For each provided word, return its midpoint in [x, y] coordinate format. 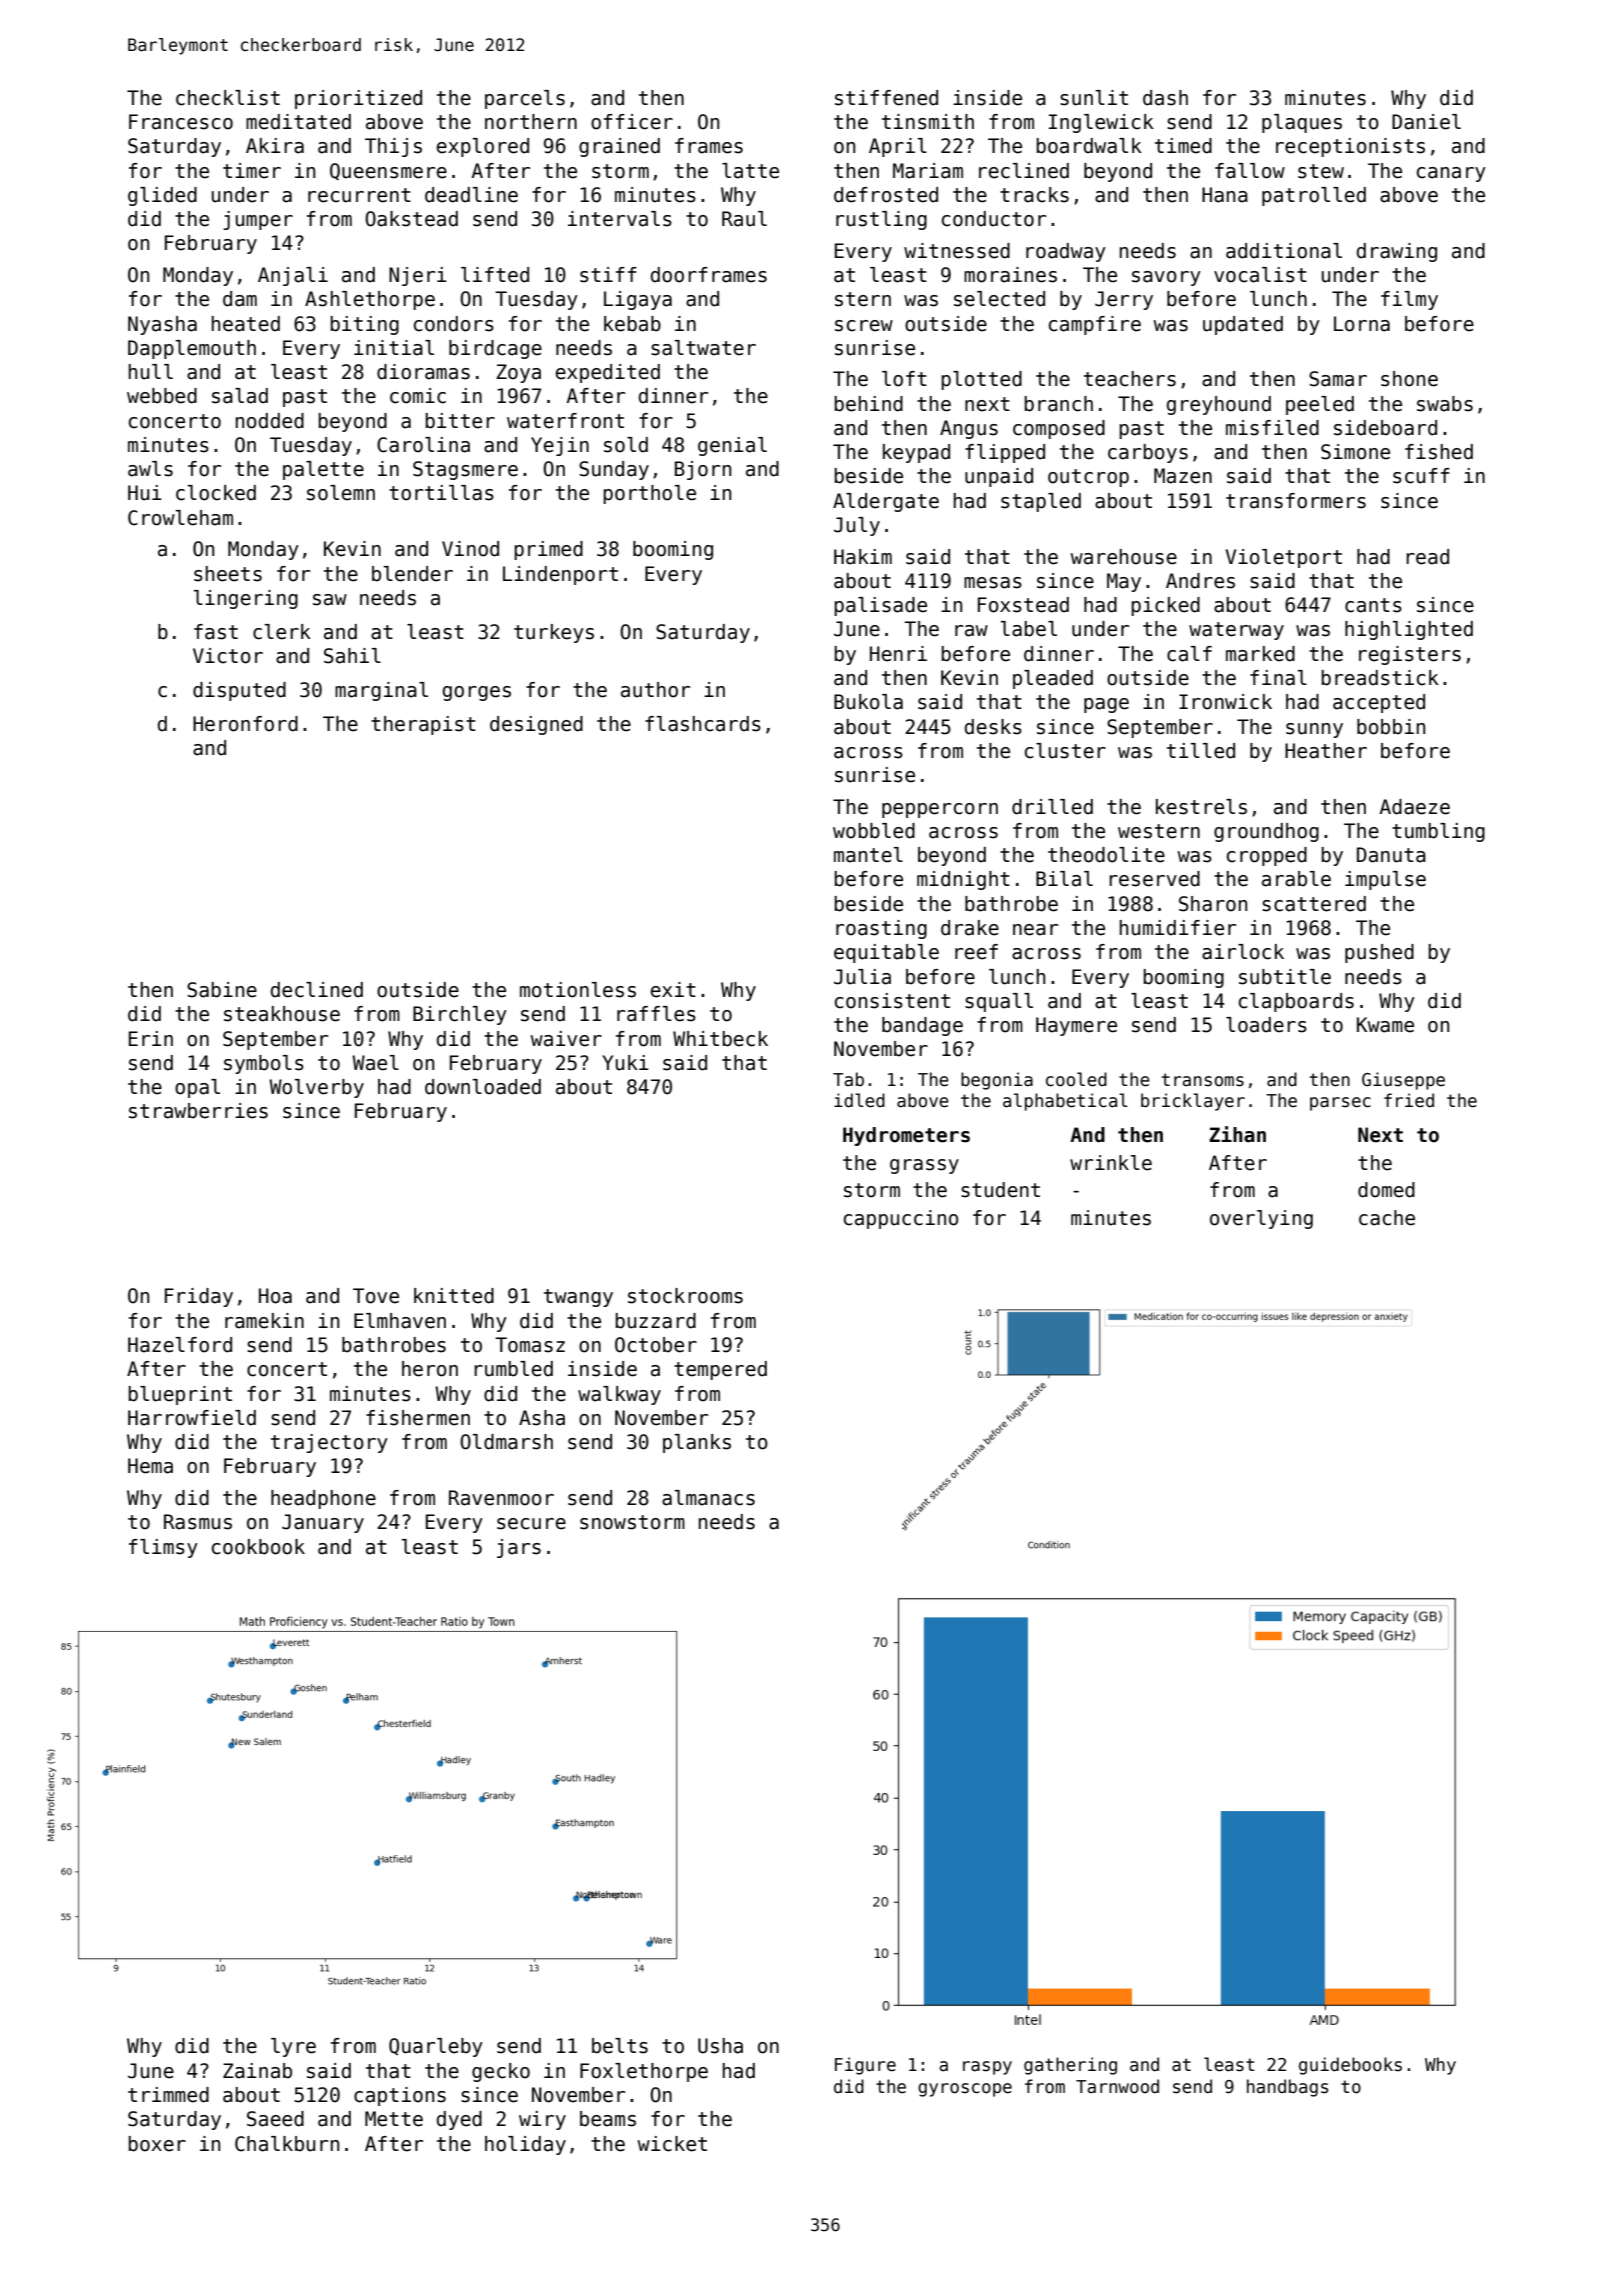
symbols [264, 1064]
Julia [862, 977]
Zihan [1237, 1134]
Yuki [625, 1063]
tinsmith [928, 122]
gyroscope [965, 2090]
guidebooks [1350, 2066]
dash [1165, 98]
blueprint [180, 1395]
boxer [157, 2144]
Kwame [1385, 1025]
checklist [228, 98]
